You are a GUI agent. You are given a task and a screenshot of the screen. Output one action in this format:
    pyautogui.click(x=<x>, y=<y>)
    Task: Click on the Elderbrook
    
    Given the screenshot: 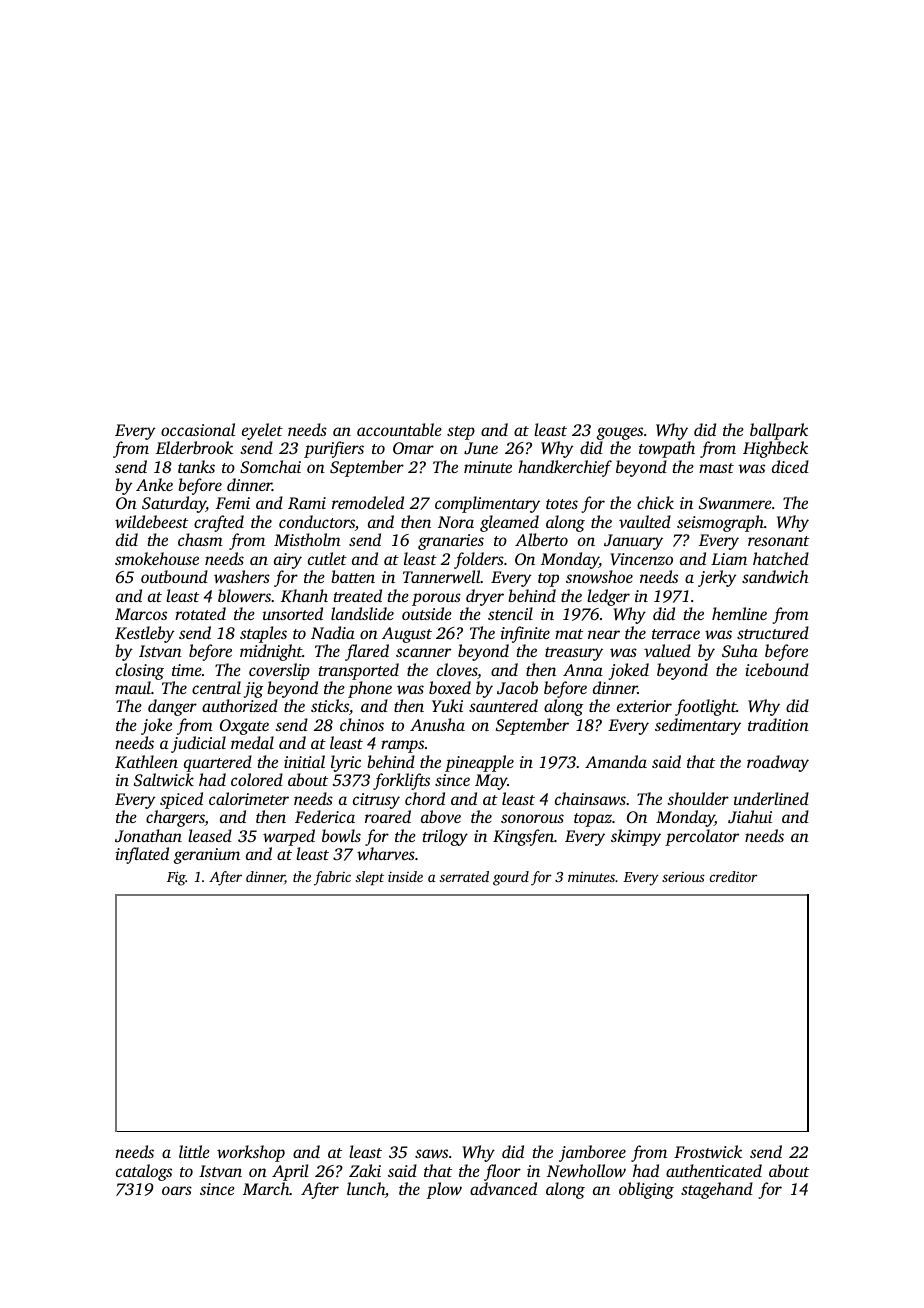 What is the action you would take?
    pyautogui.click(x=194, y=447)
